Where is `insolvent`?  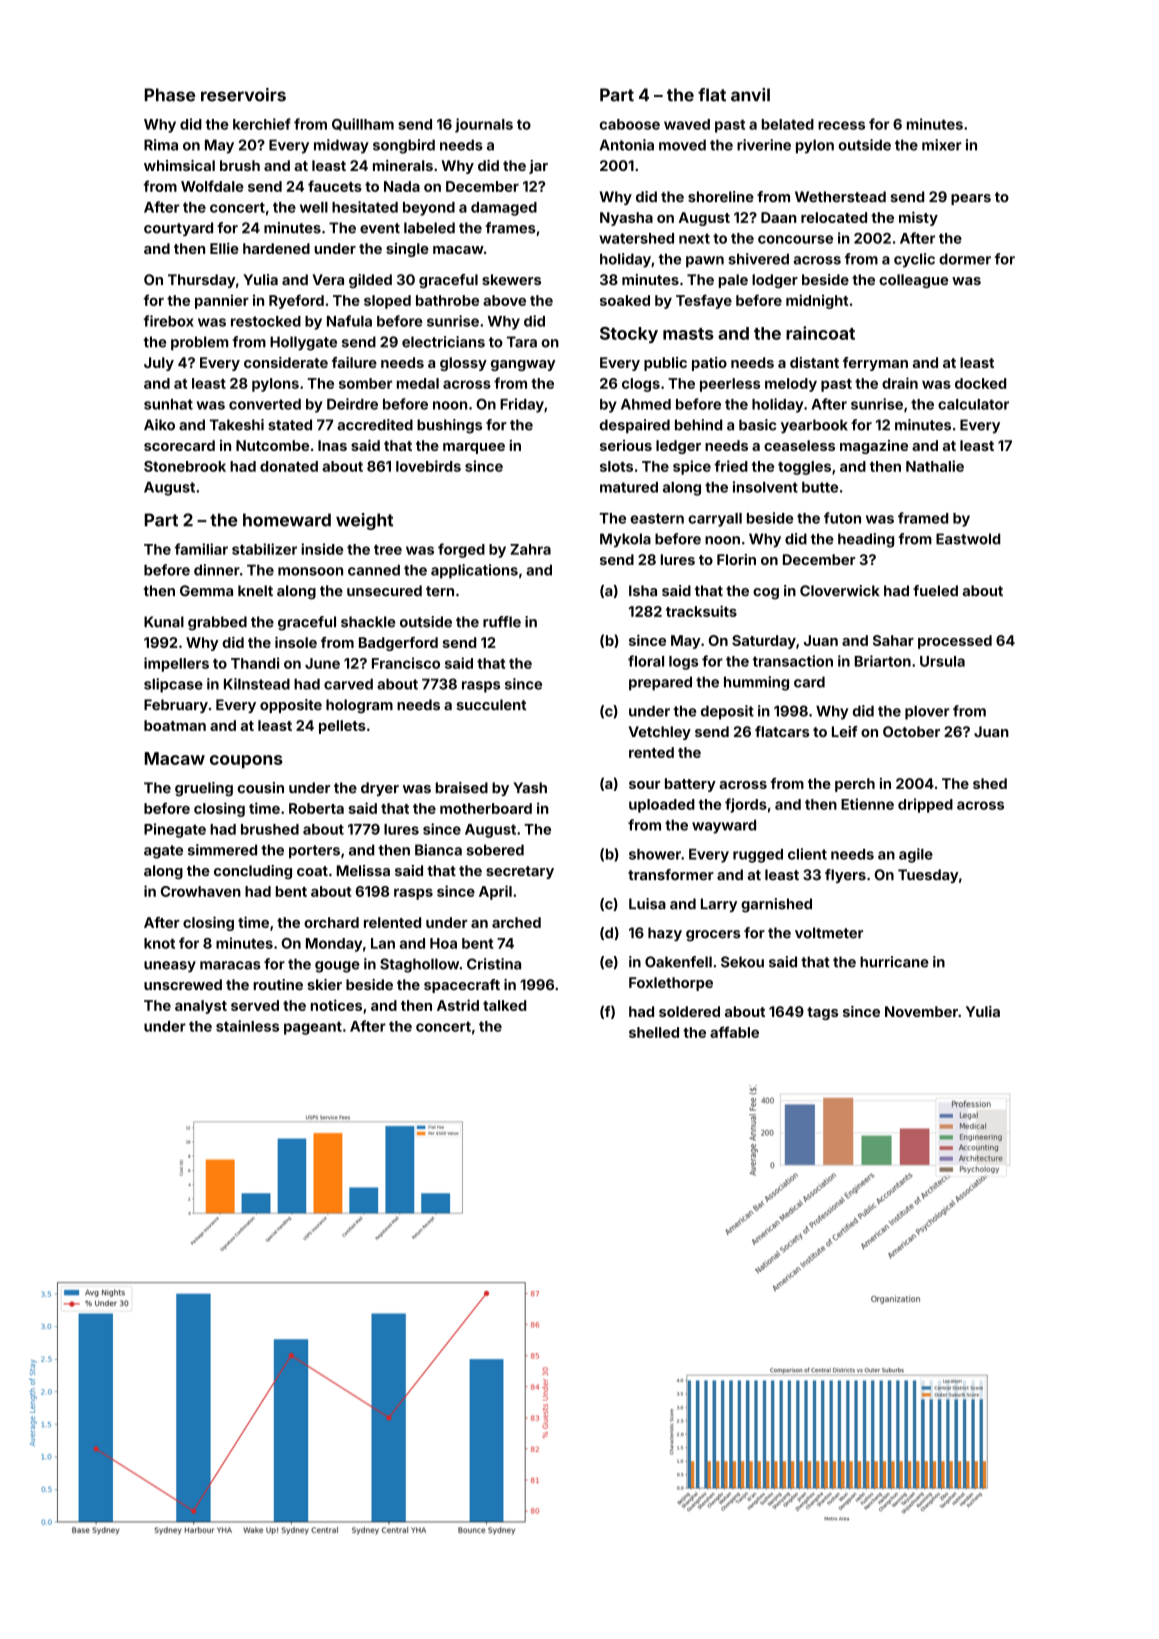
insolvent is located at coordinates (765, 487).
